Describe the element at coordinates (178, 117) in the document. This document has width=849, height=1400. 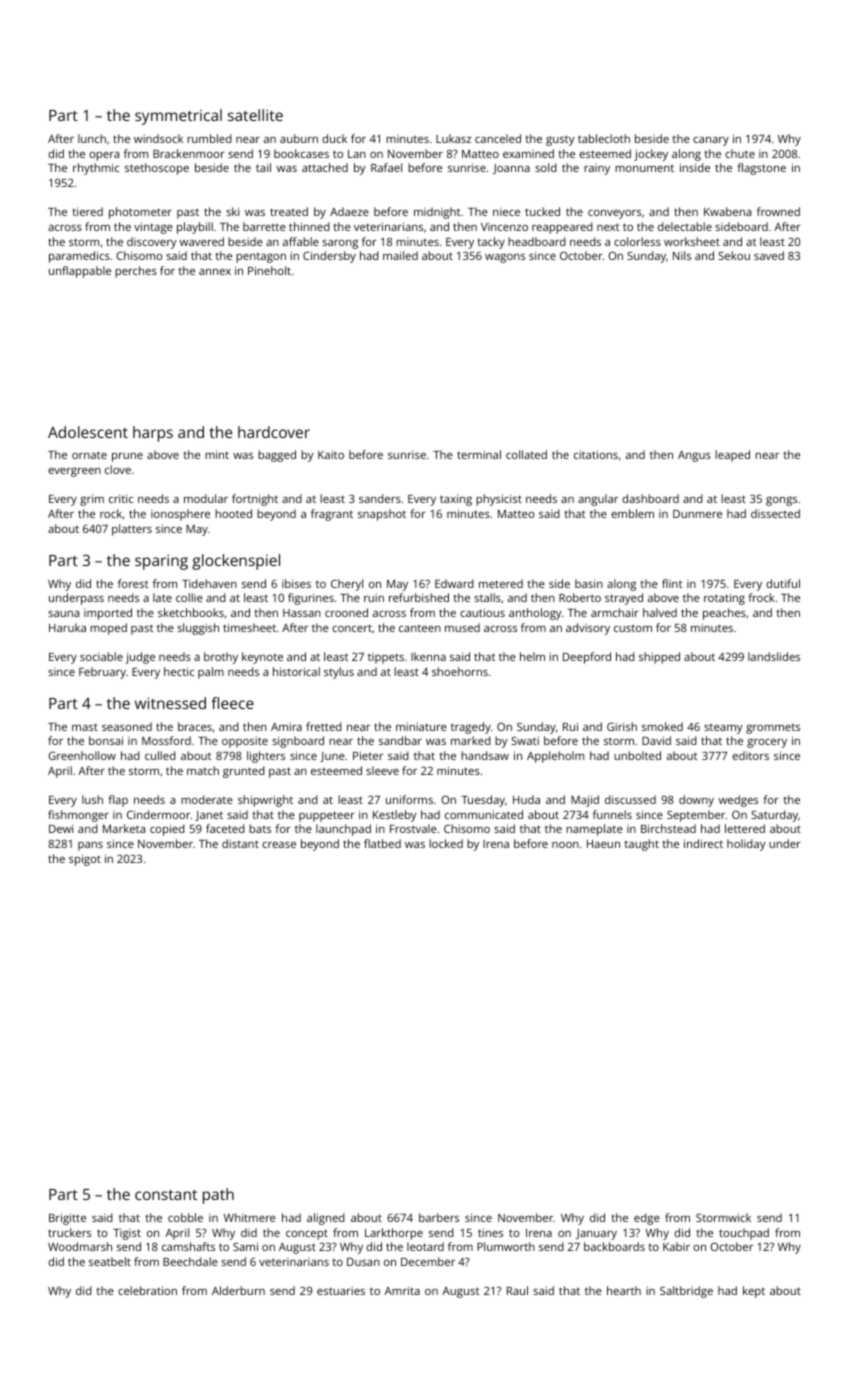
I see `symmetrical` at that location.
